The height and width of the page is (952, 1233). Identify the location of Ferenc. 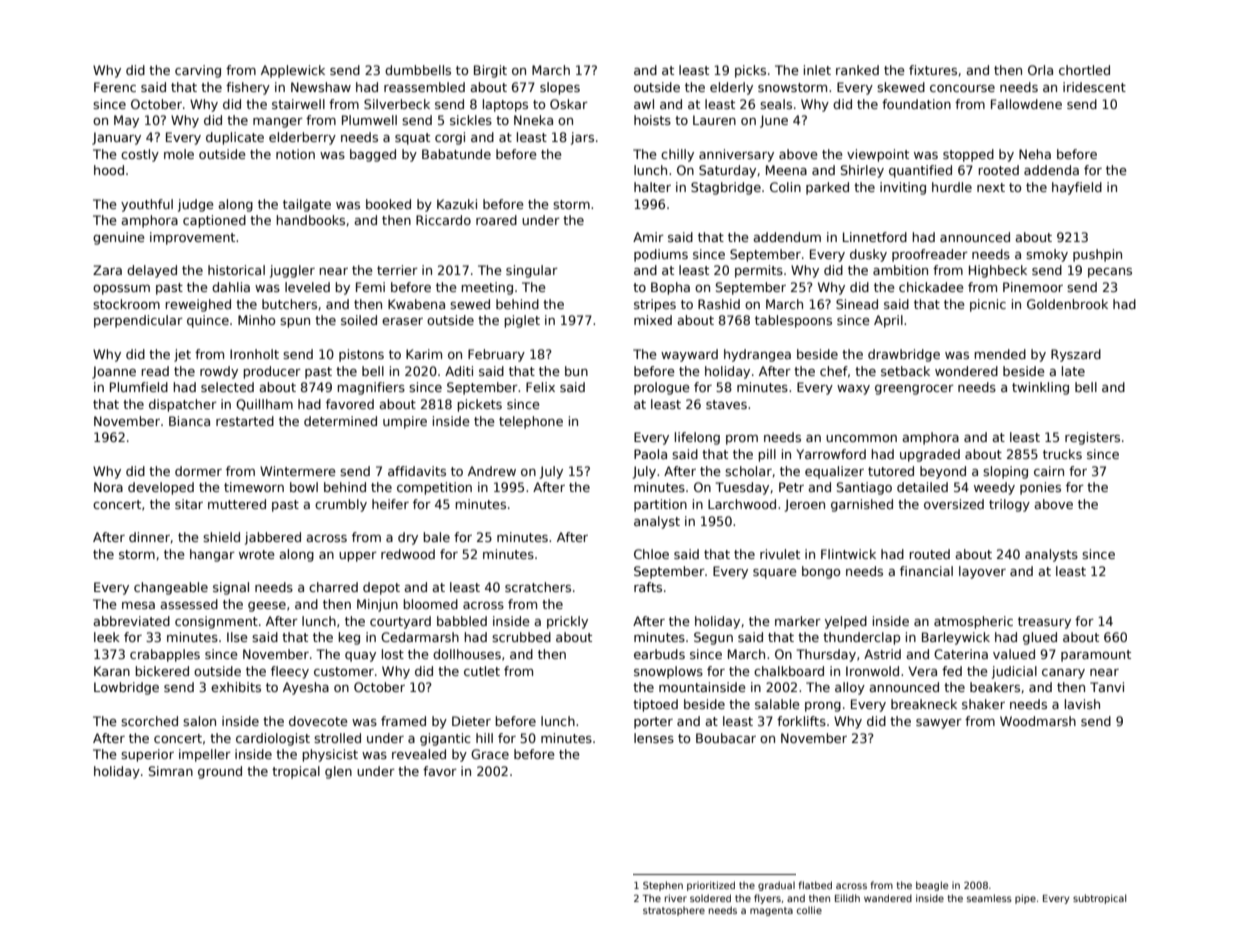
(115, 87).
